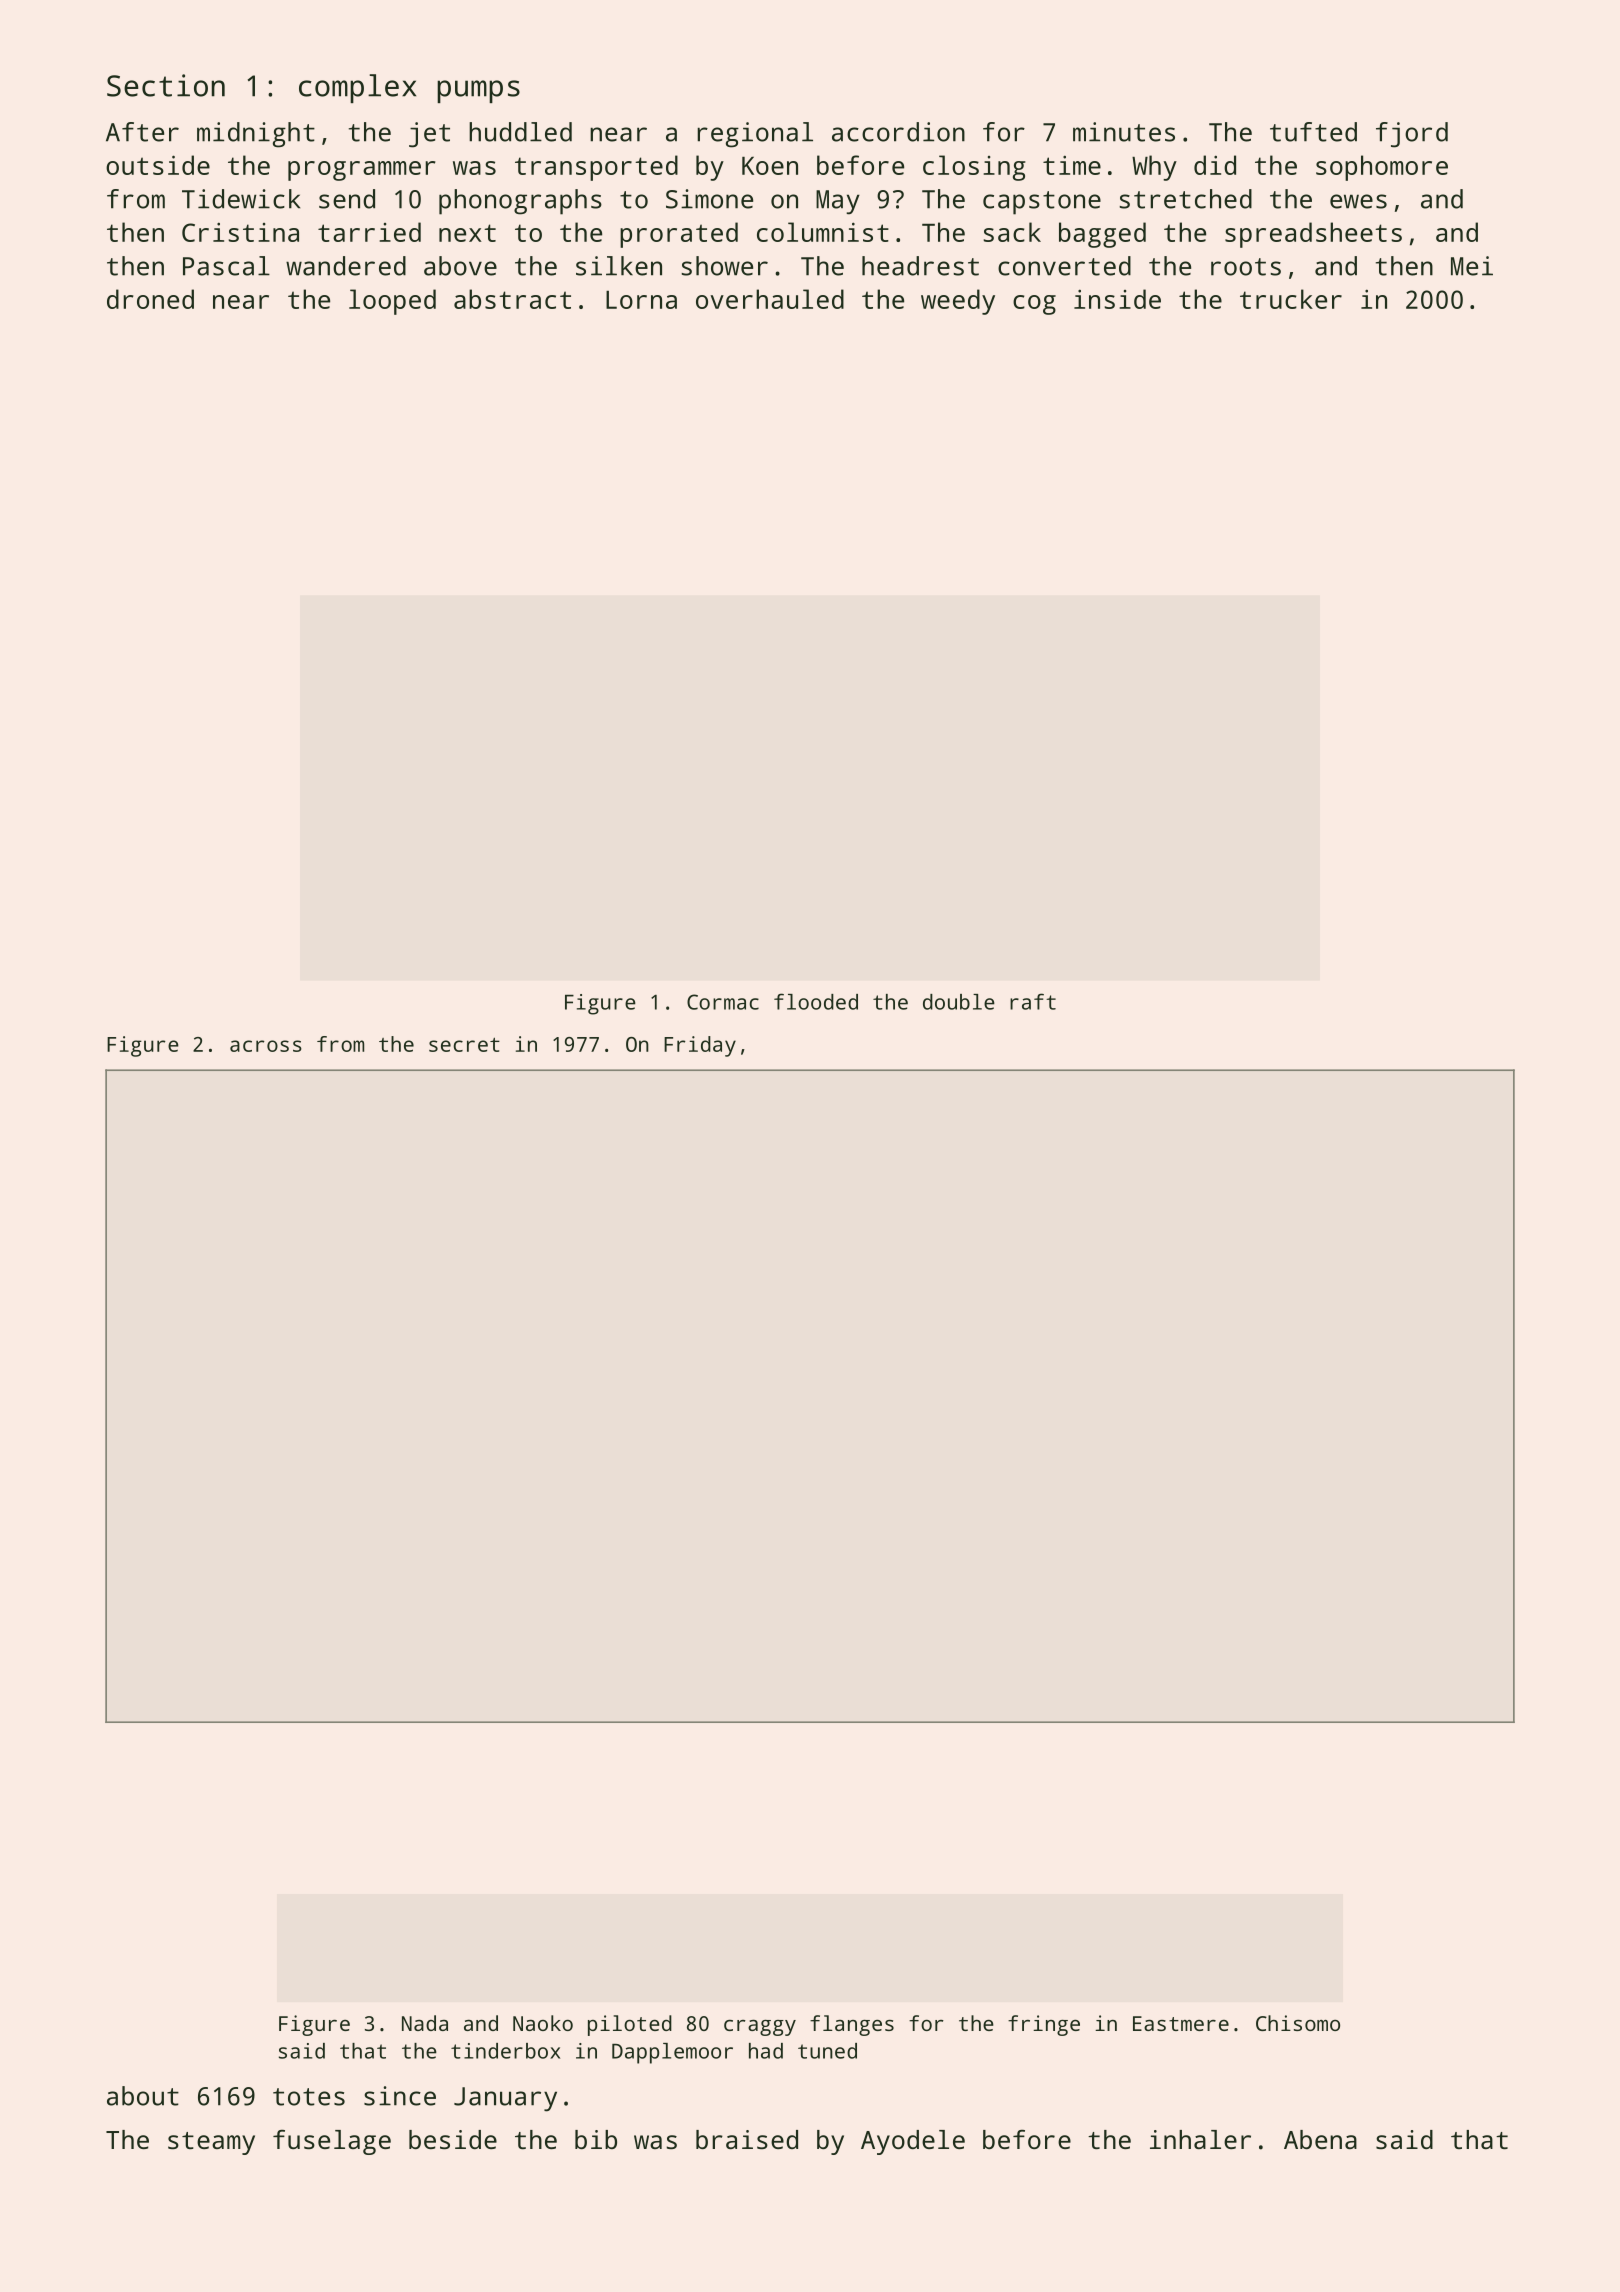 The image size is (1620, 2292). Describe the element at coordinates (478, 91) in the screenshot. I see `pumps` at that location.
